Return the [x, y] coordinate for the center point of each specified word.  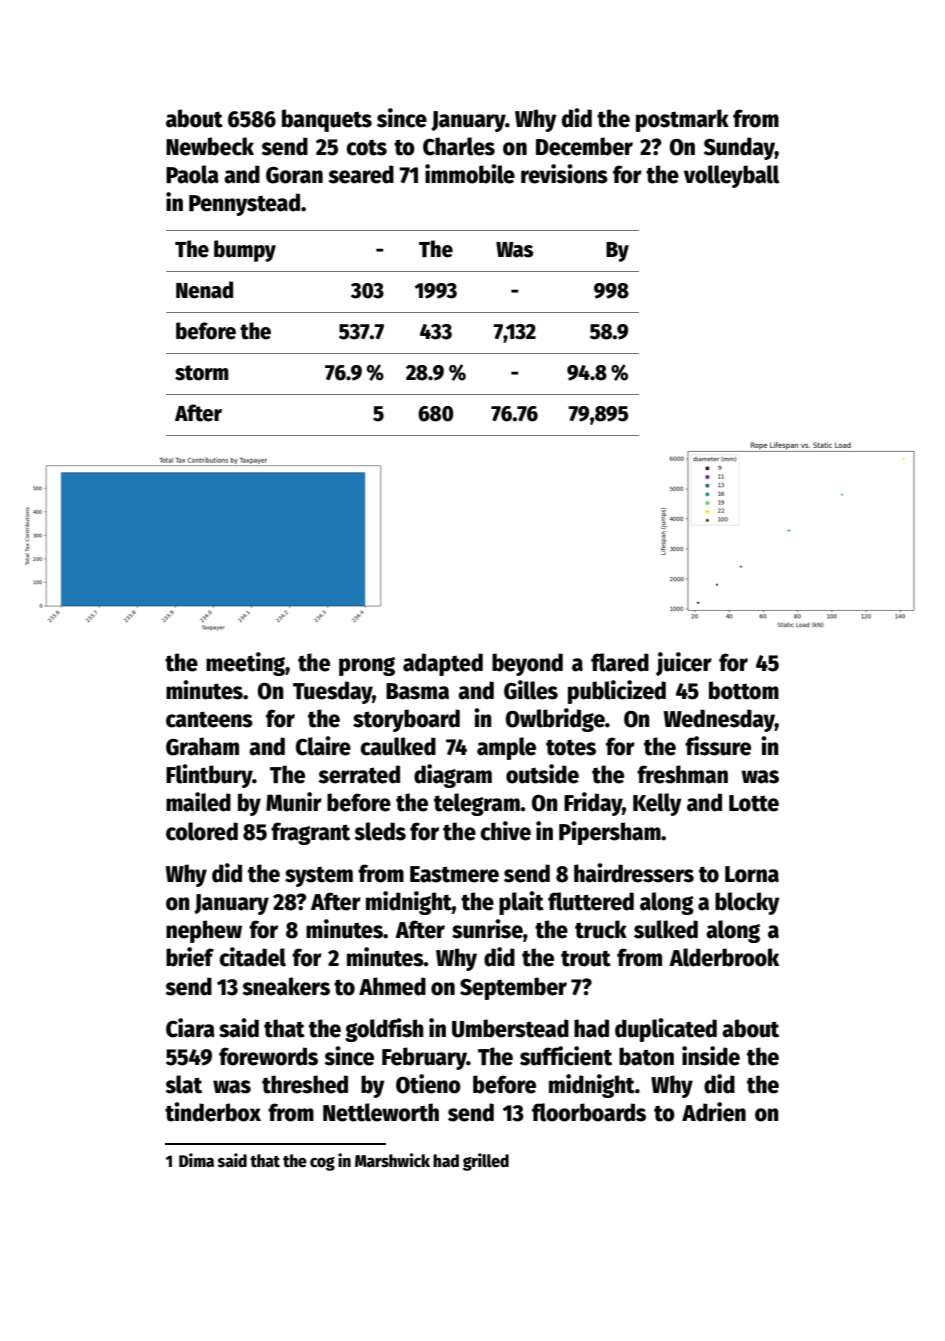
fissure [718, 746]
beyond [527, 664]
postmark [682, 120]
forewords [268, 1056]
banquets [327, 120]
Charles [459, 146]
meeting [245, 664]
